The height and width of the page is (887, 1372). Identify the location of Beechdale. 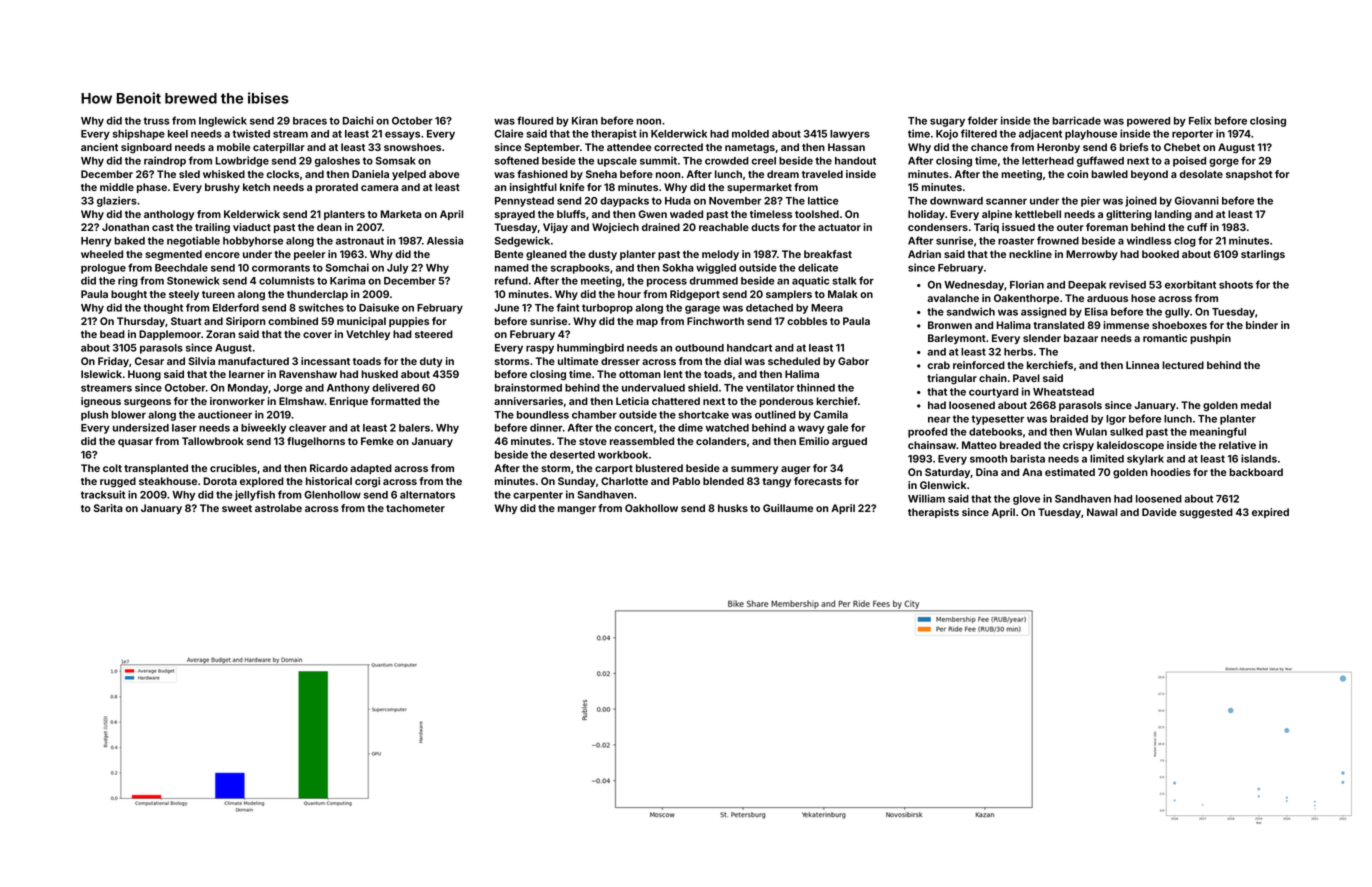
(181, 268).
